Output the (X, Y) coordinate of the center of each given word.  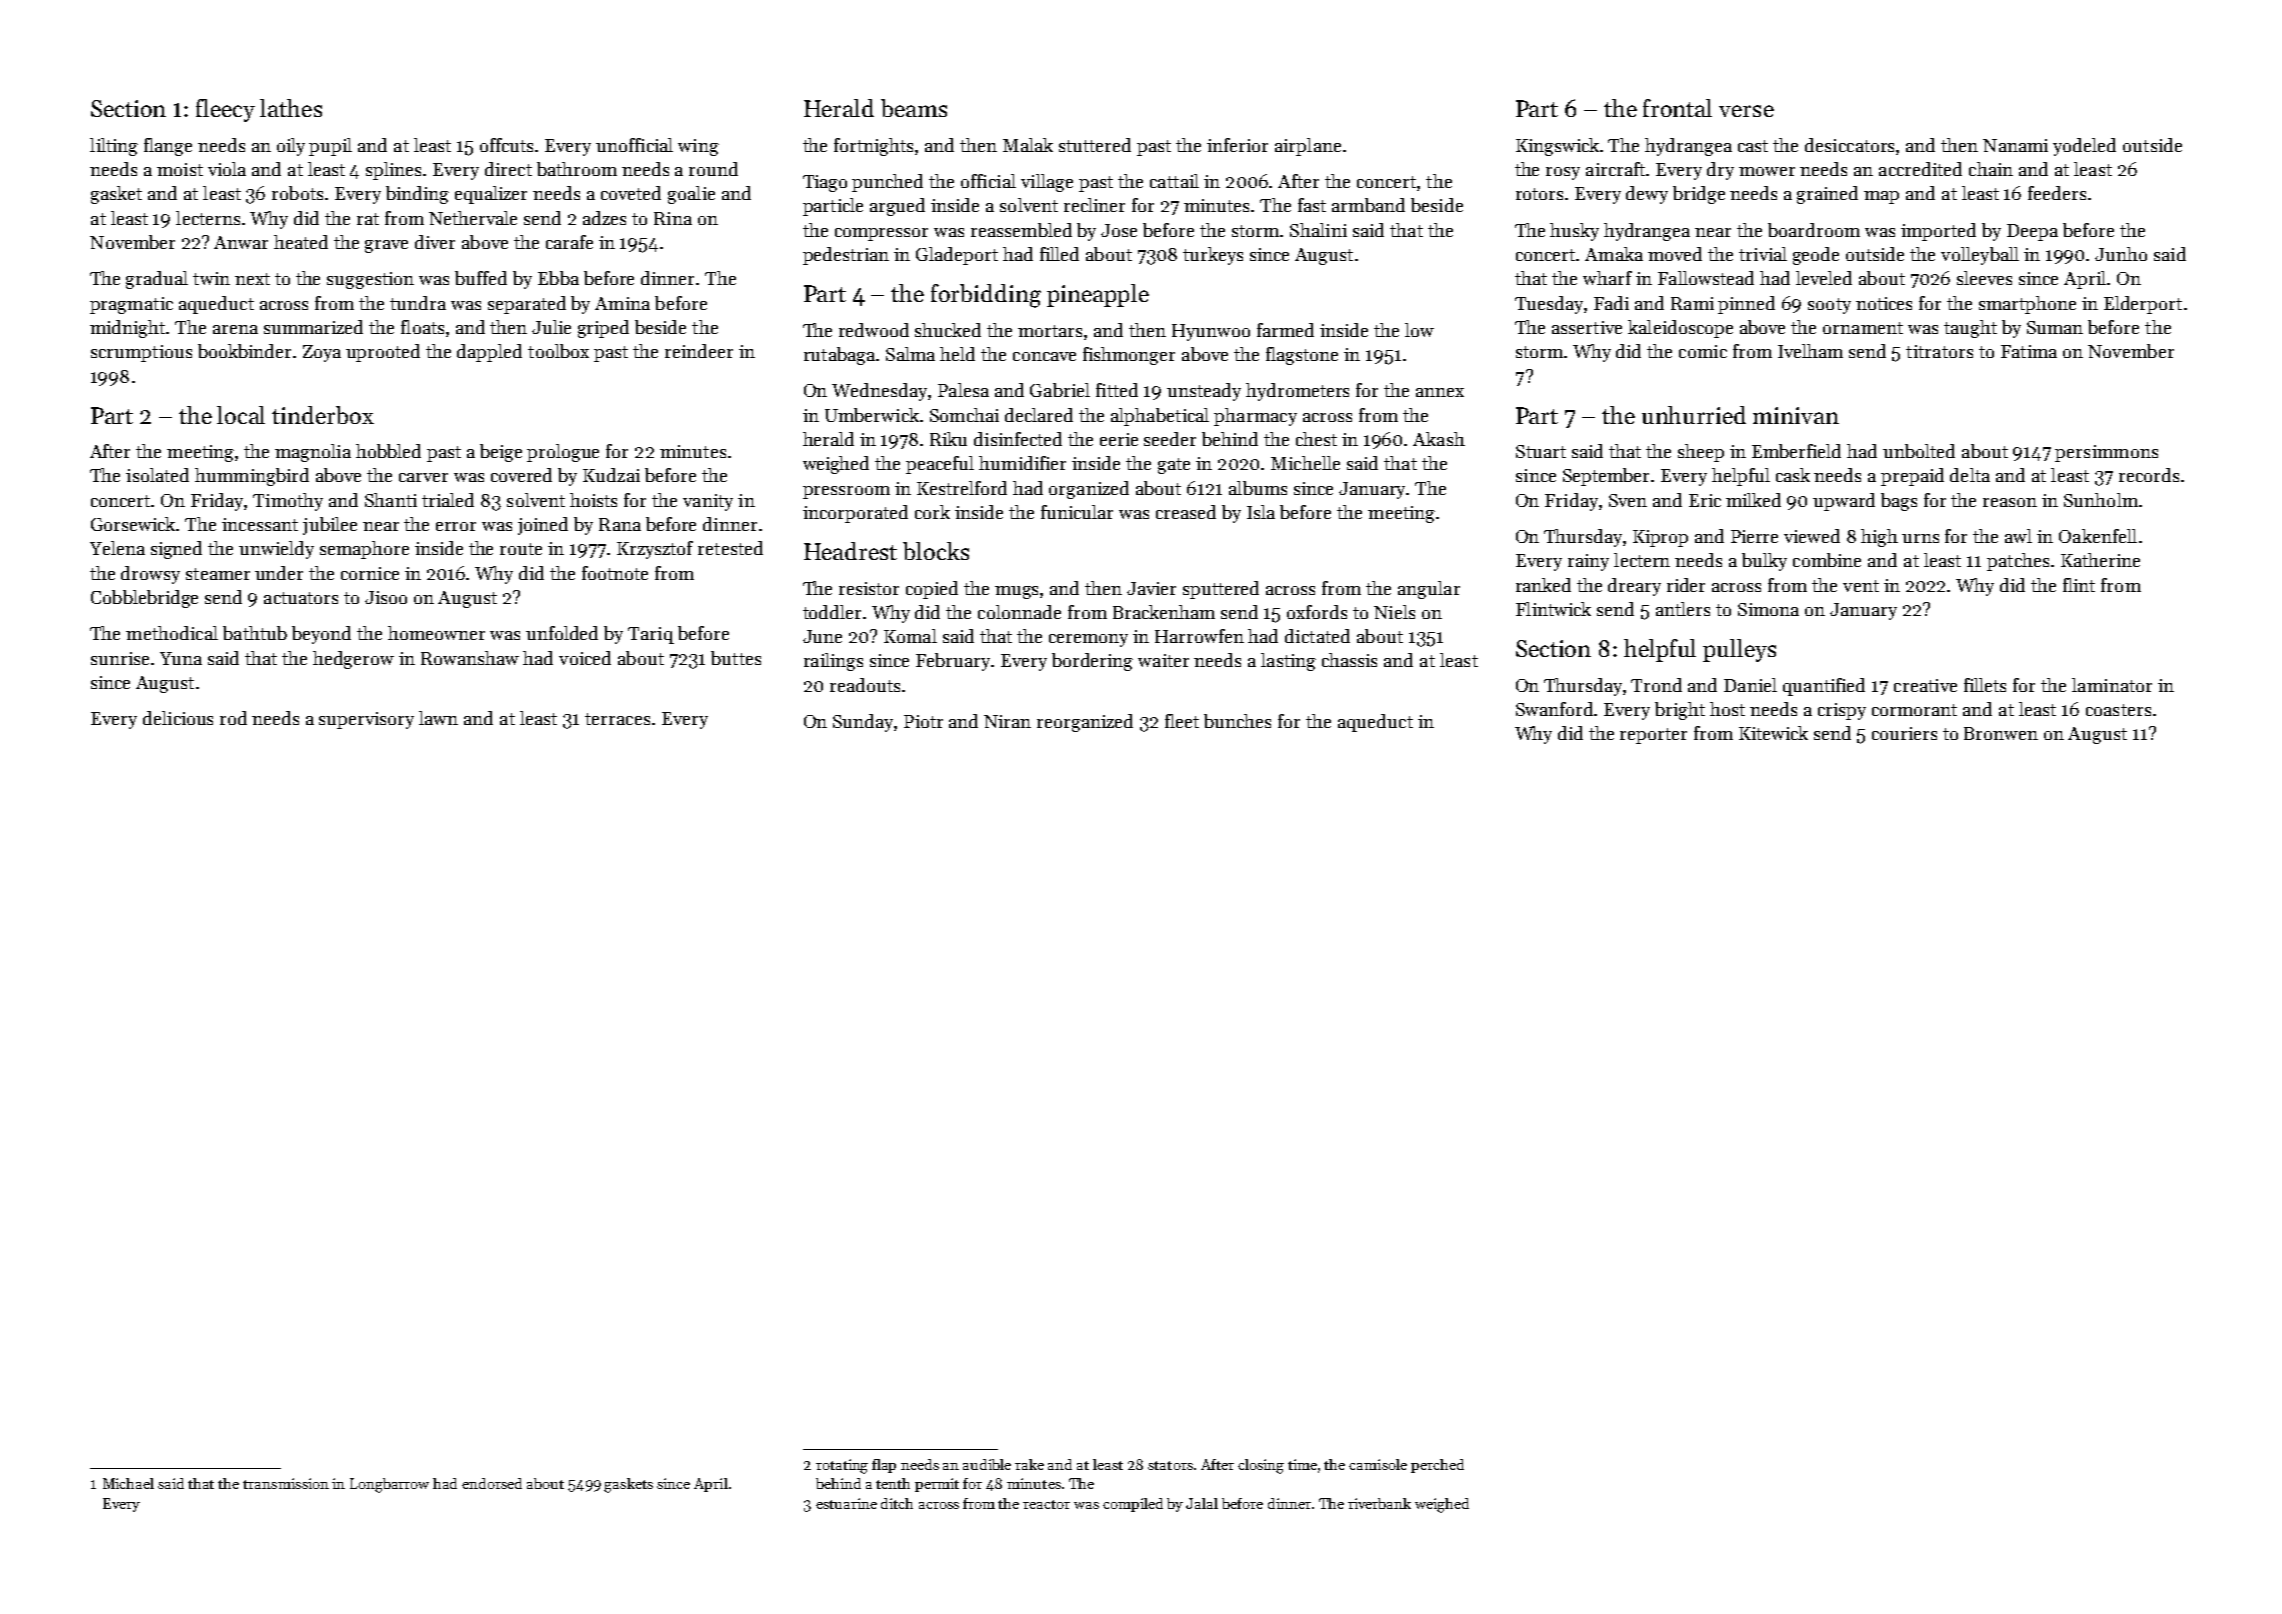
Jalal (1202, 1503)
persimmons (2106, 453)
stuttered (1095, 145)
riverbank (1379, 1503)
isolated (157, 475)
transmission (286, 1483)
